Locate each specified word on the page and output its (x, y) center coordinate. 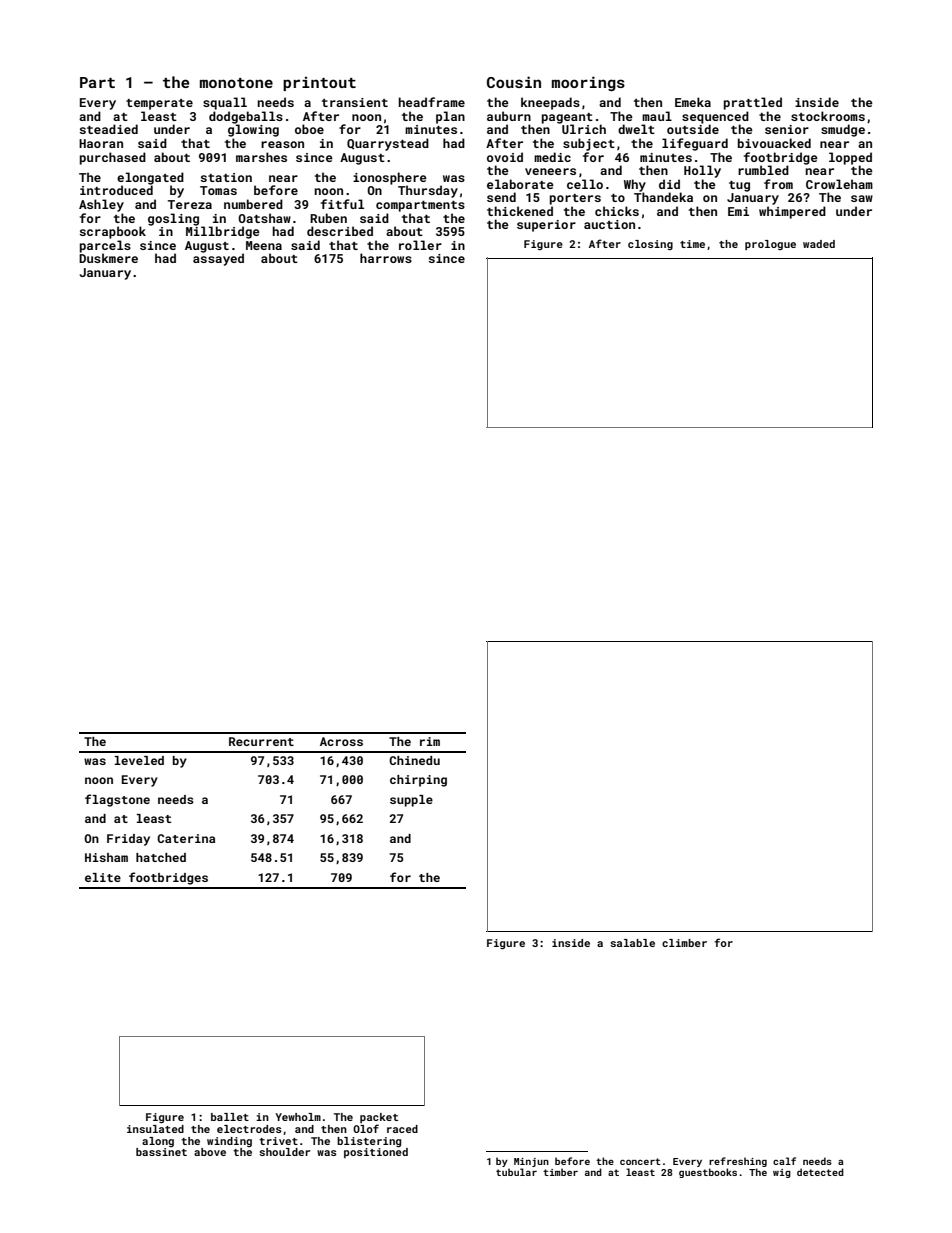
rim (430, 741)
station (226, 177)
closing (650, 245)
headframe (432, 102)
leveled (139, 760)
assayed (218, 259)
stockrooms (828, 116)
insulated (155, 1129)
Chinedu (414, 760)
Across (341, 741)
